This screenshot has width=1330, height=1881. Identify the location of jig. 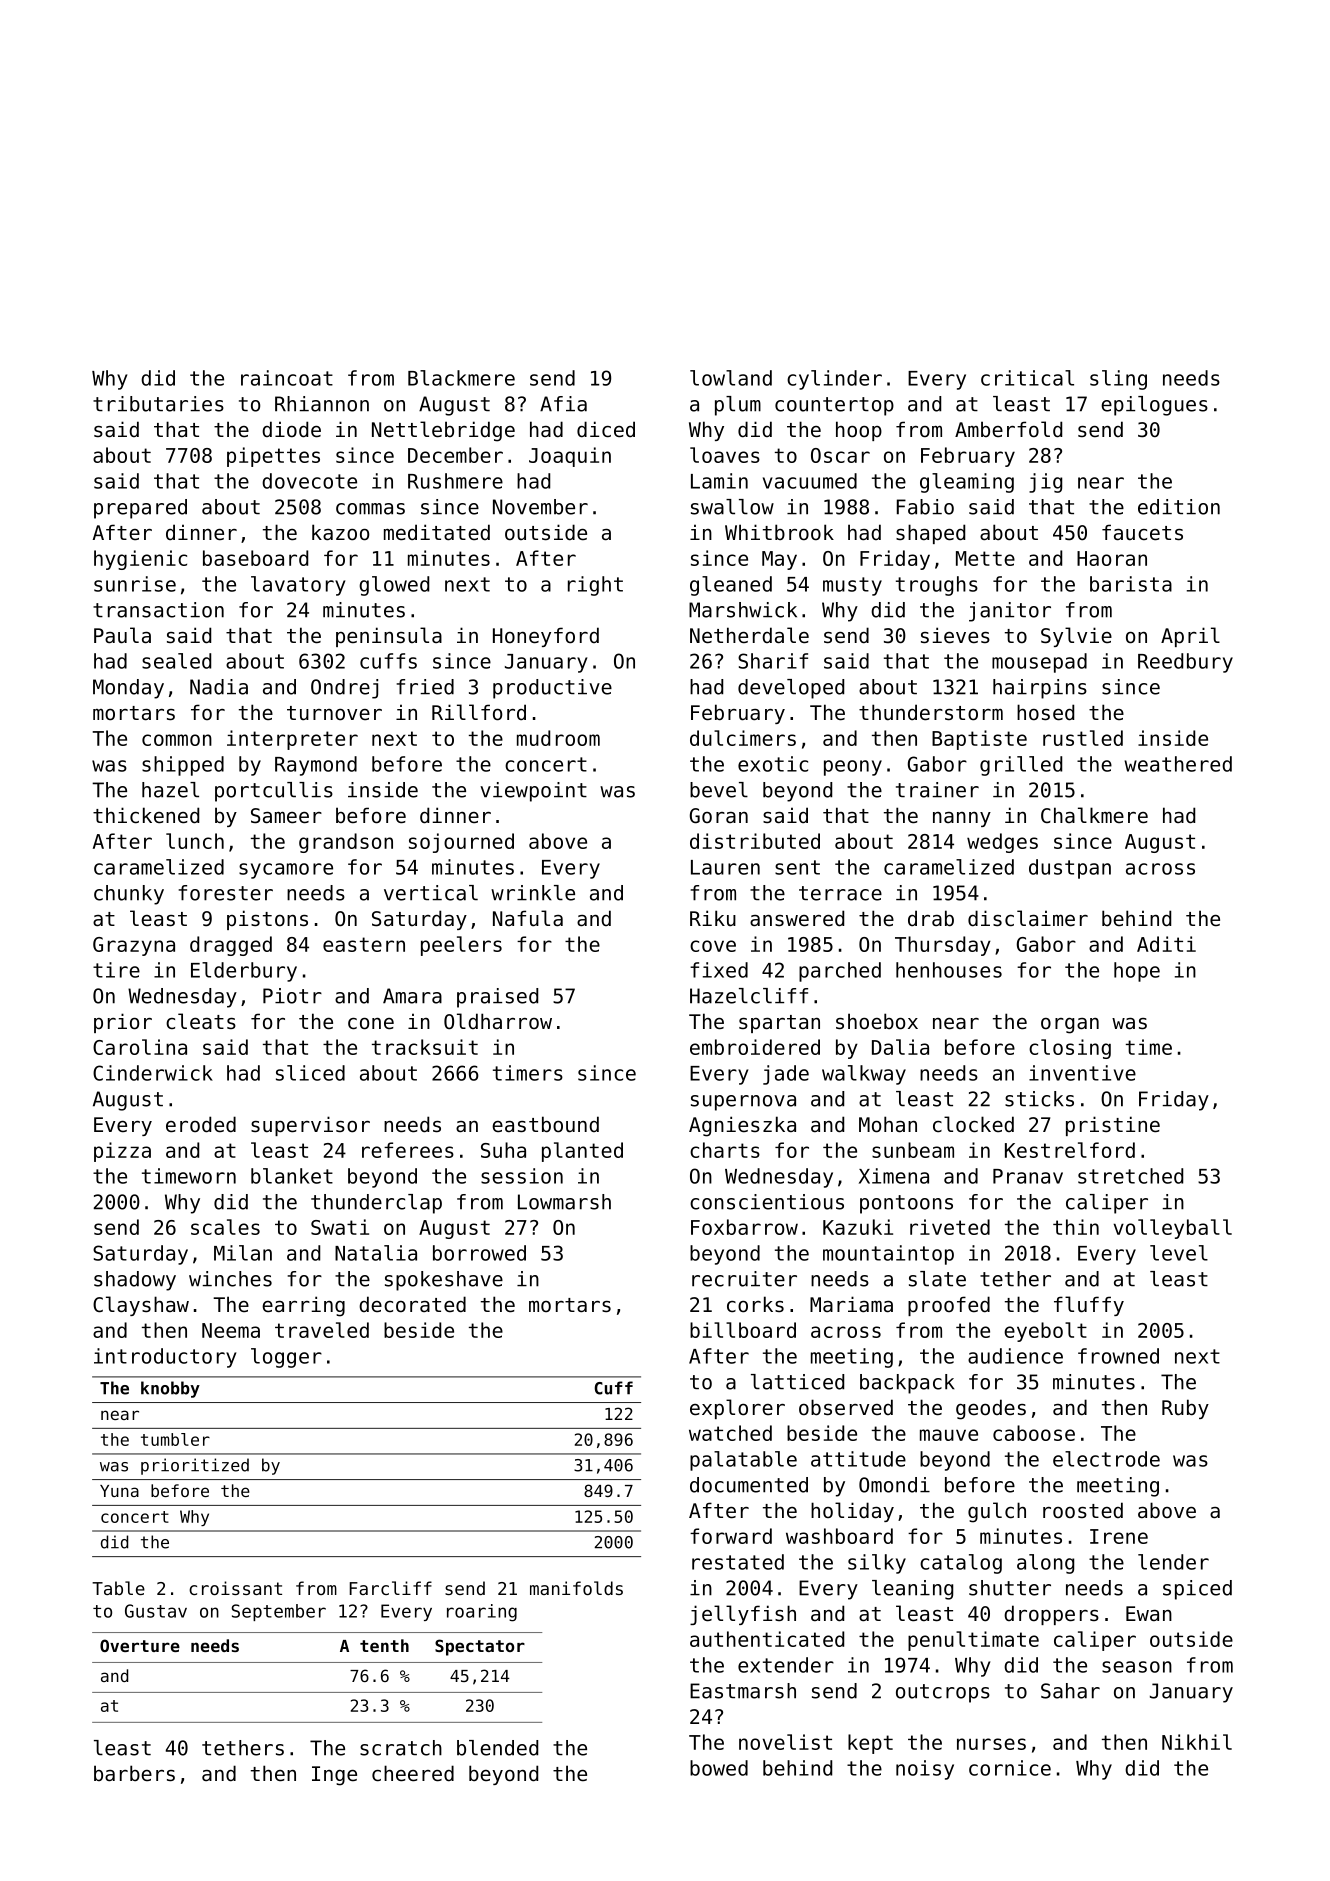
(1045, 483).
